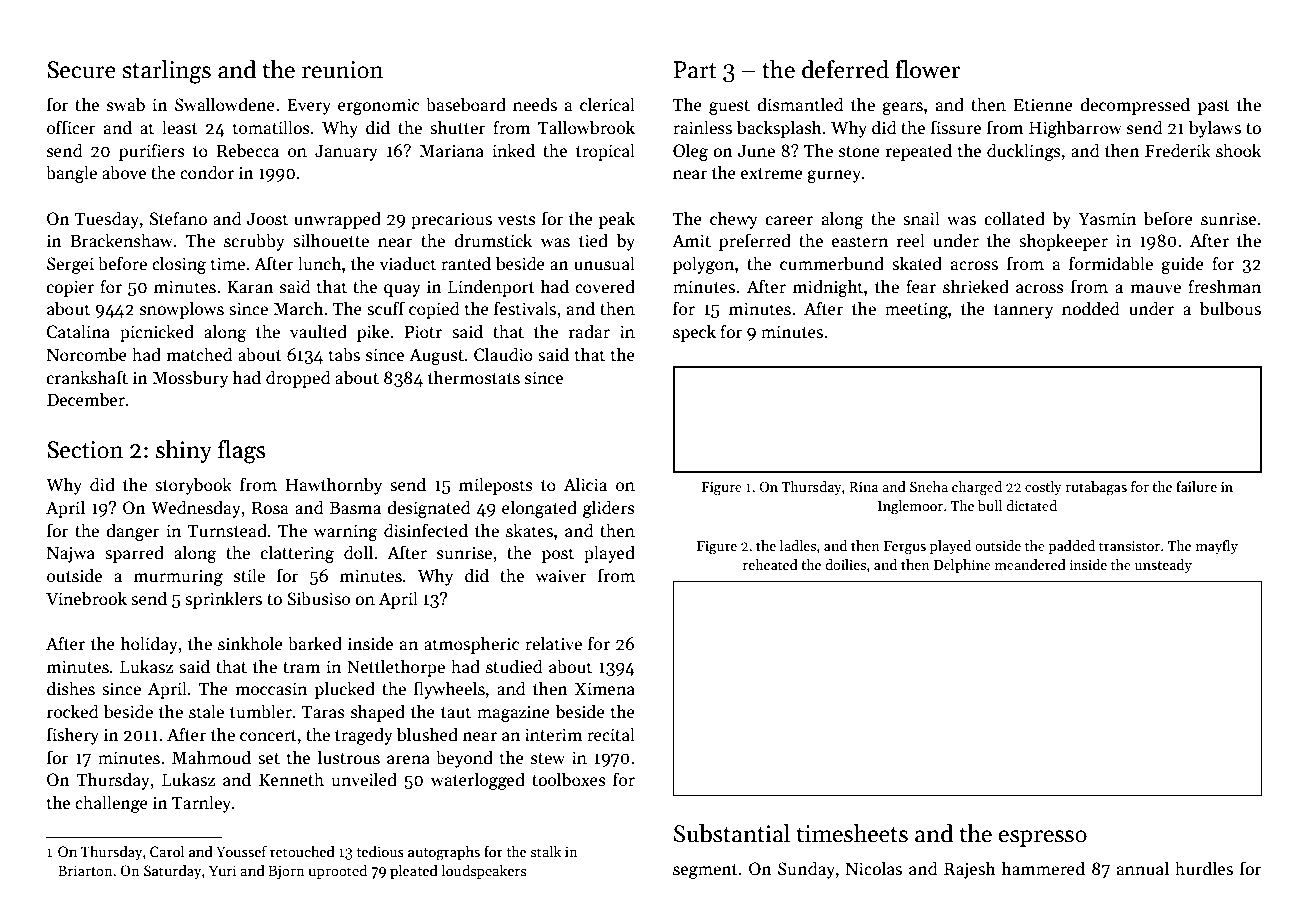  I want to click on bulbous, so click(1230, 308).
